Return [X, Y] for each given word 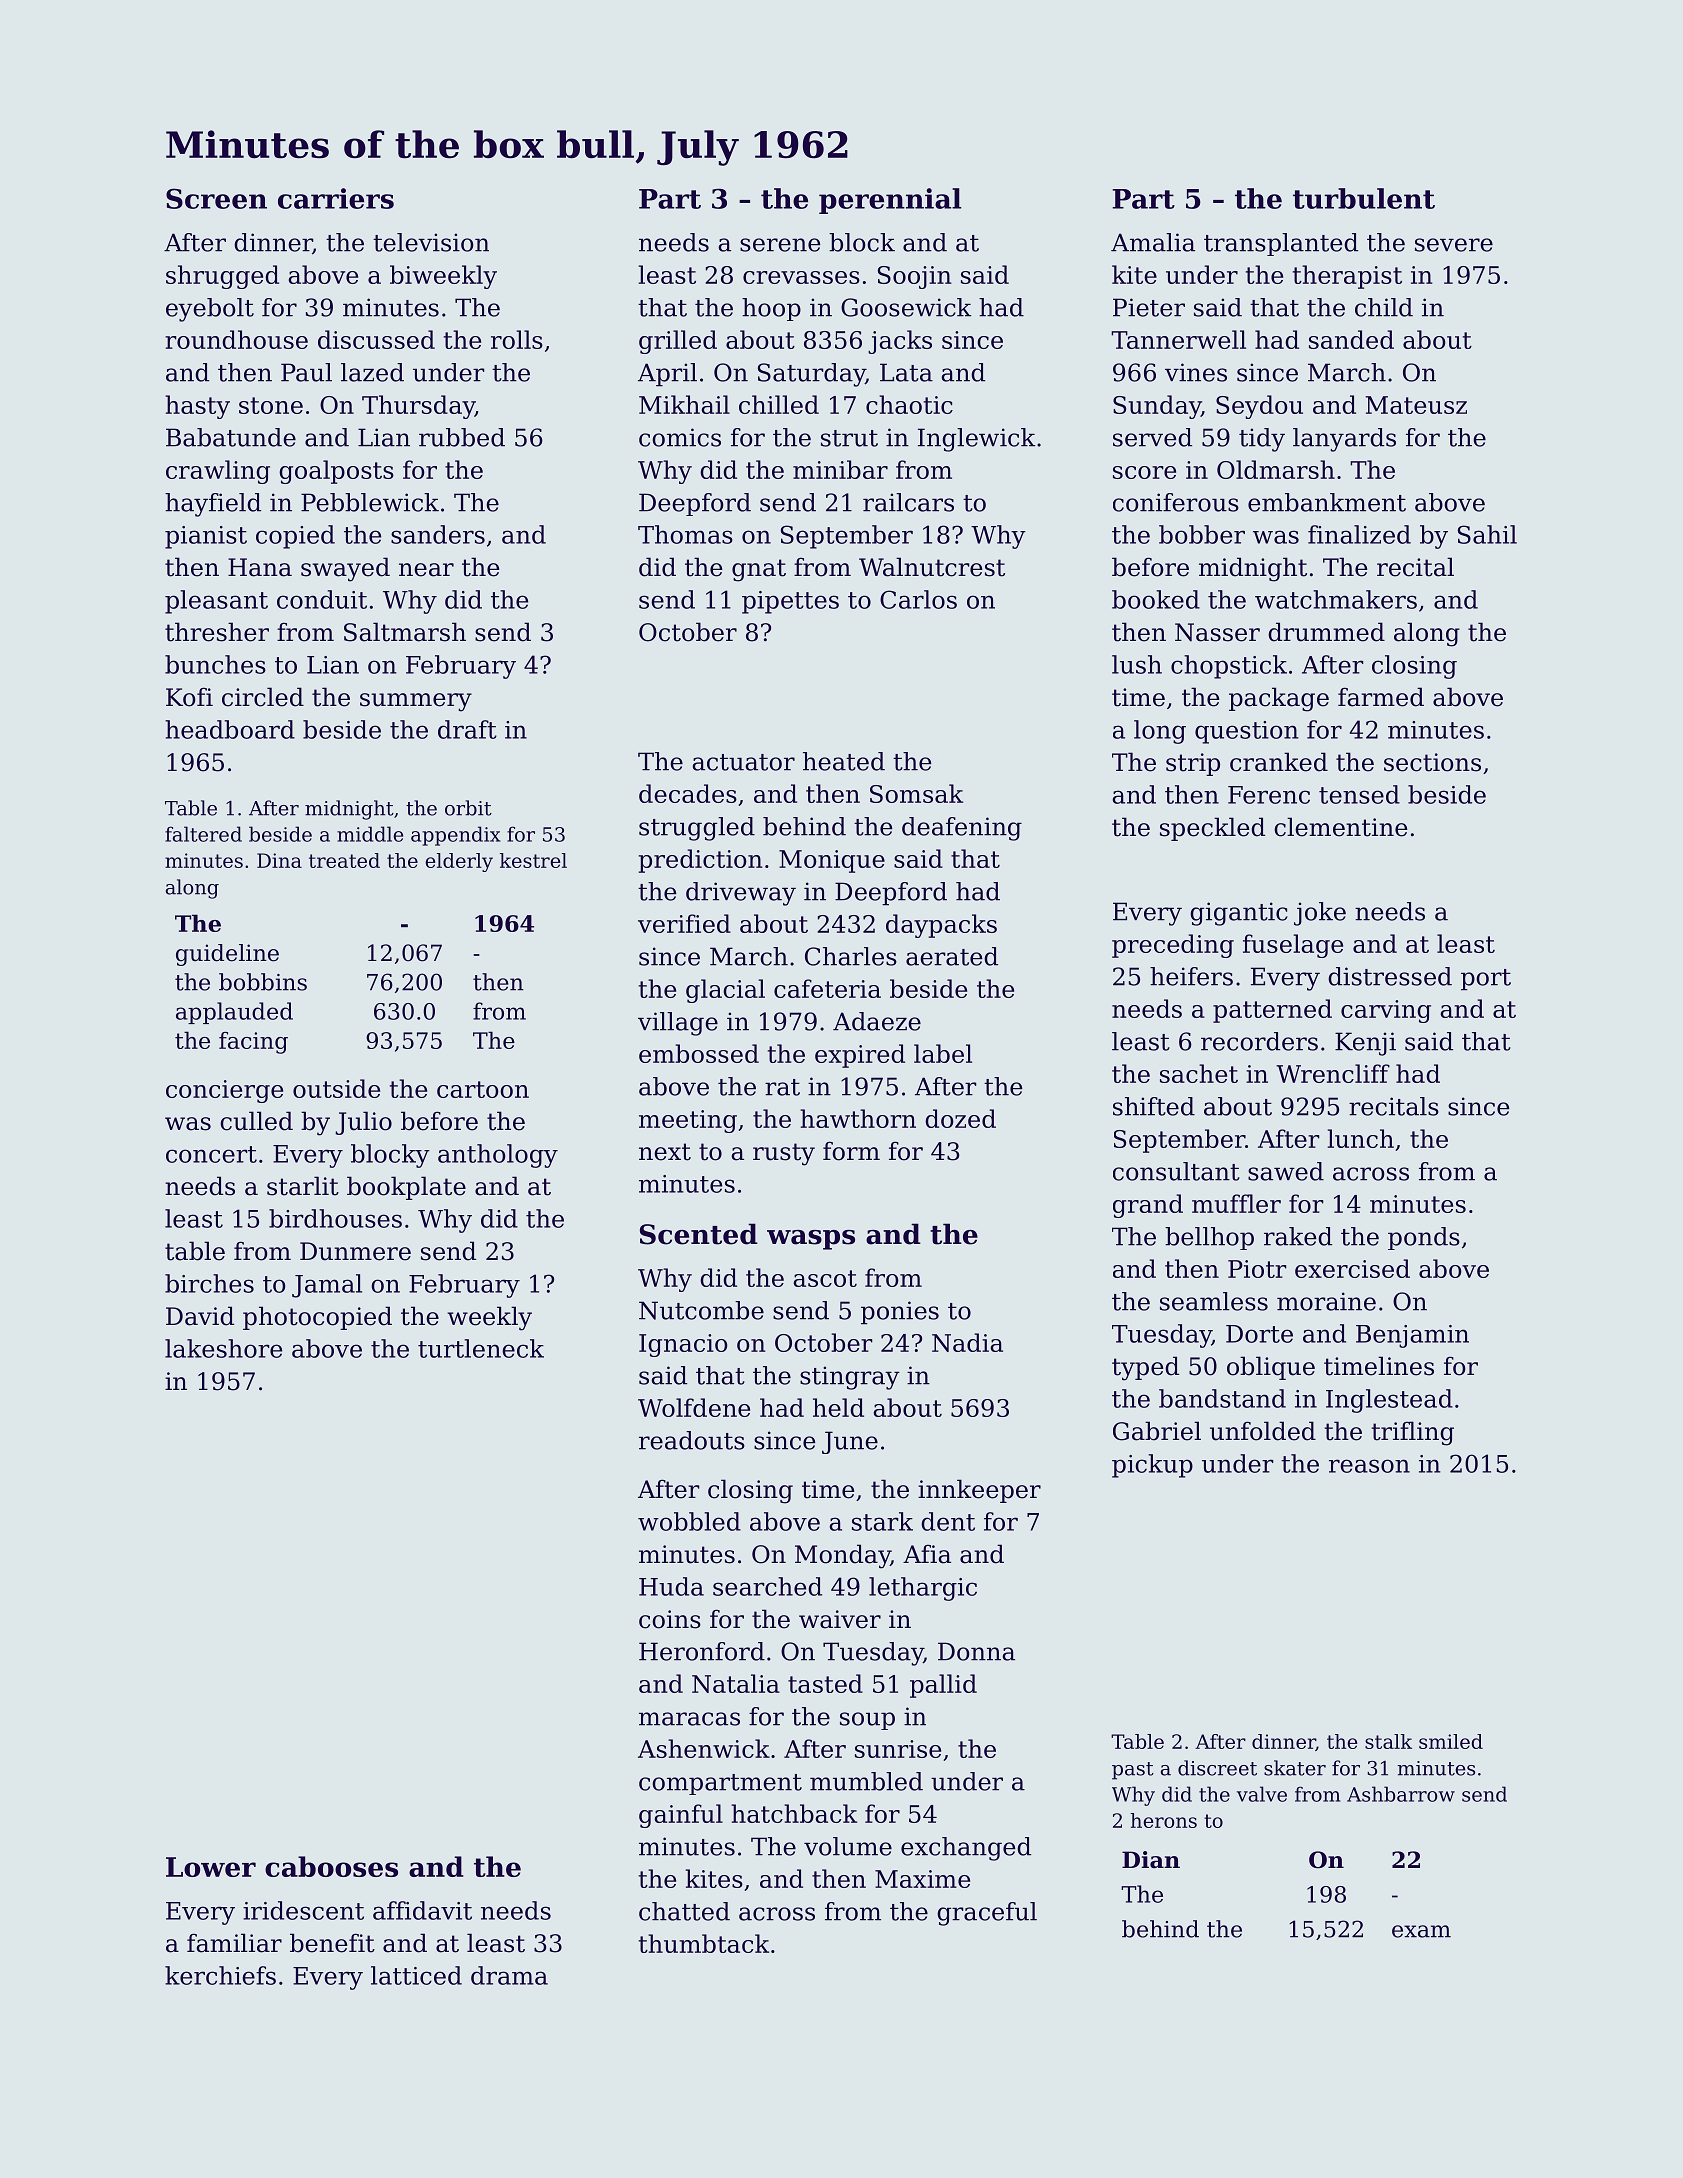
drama [509, 1975]
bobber [1202, 534]
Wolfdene [694, 1407]
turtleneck [481, 1348]
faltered [203, 834]
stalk [1388, 1741]
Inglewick [977, 440]
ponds [1424, 1238]
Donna [976, 1651]
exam [1421, 1931]
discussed [376, 339]
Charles [851, 956]
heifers [1191, 976]
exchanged [966, 1849]
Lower [211, 1867]
